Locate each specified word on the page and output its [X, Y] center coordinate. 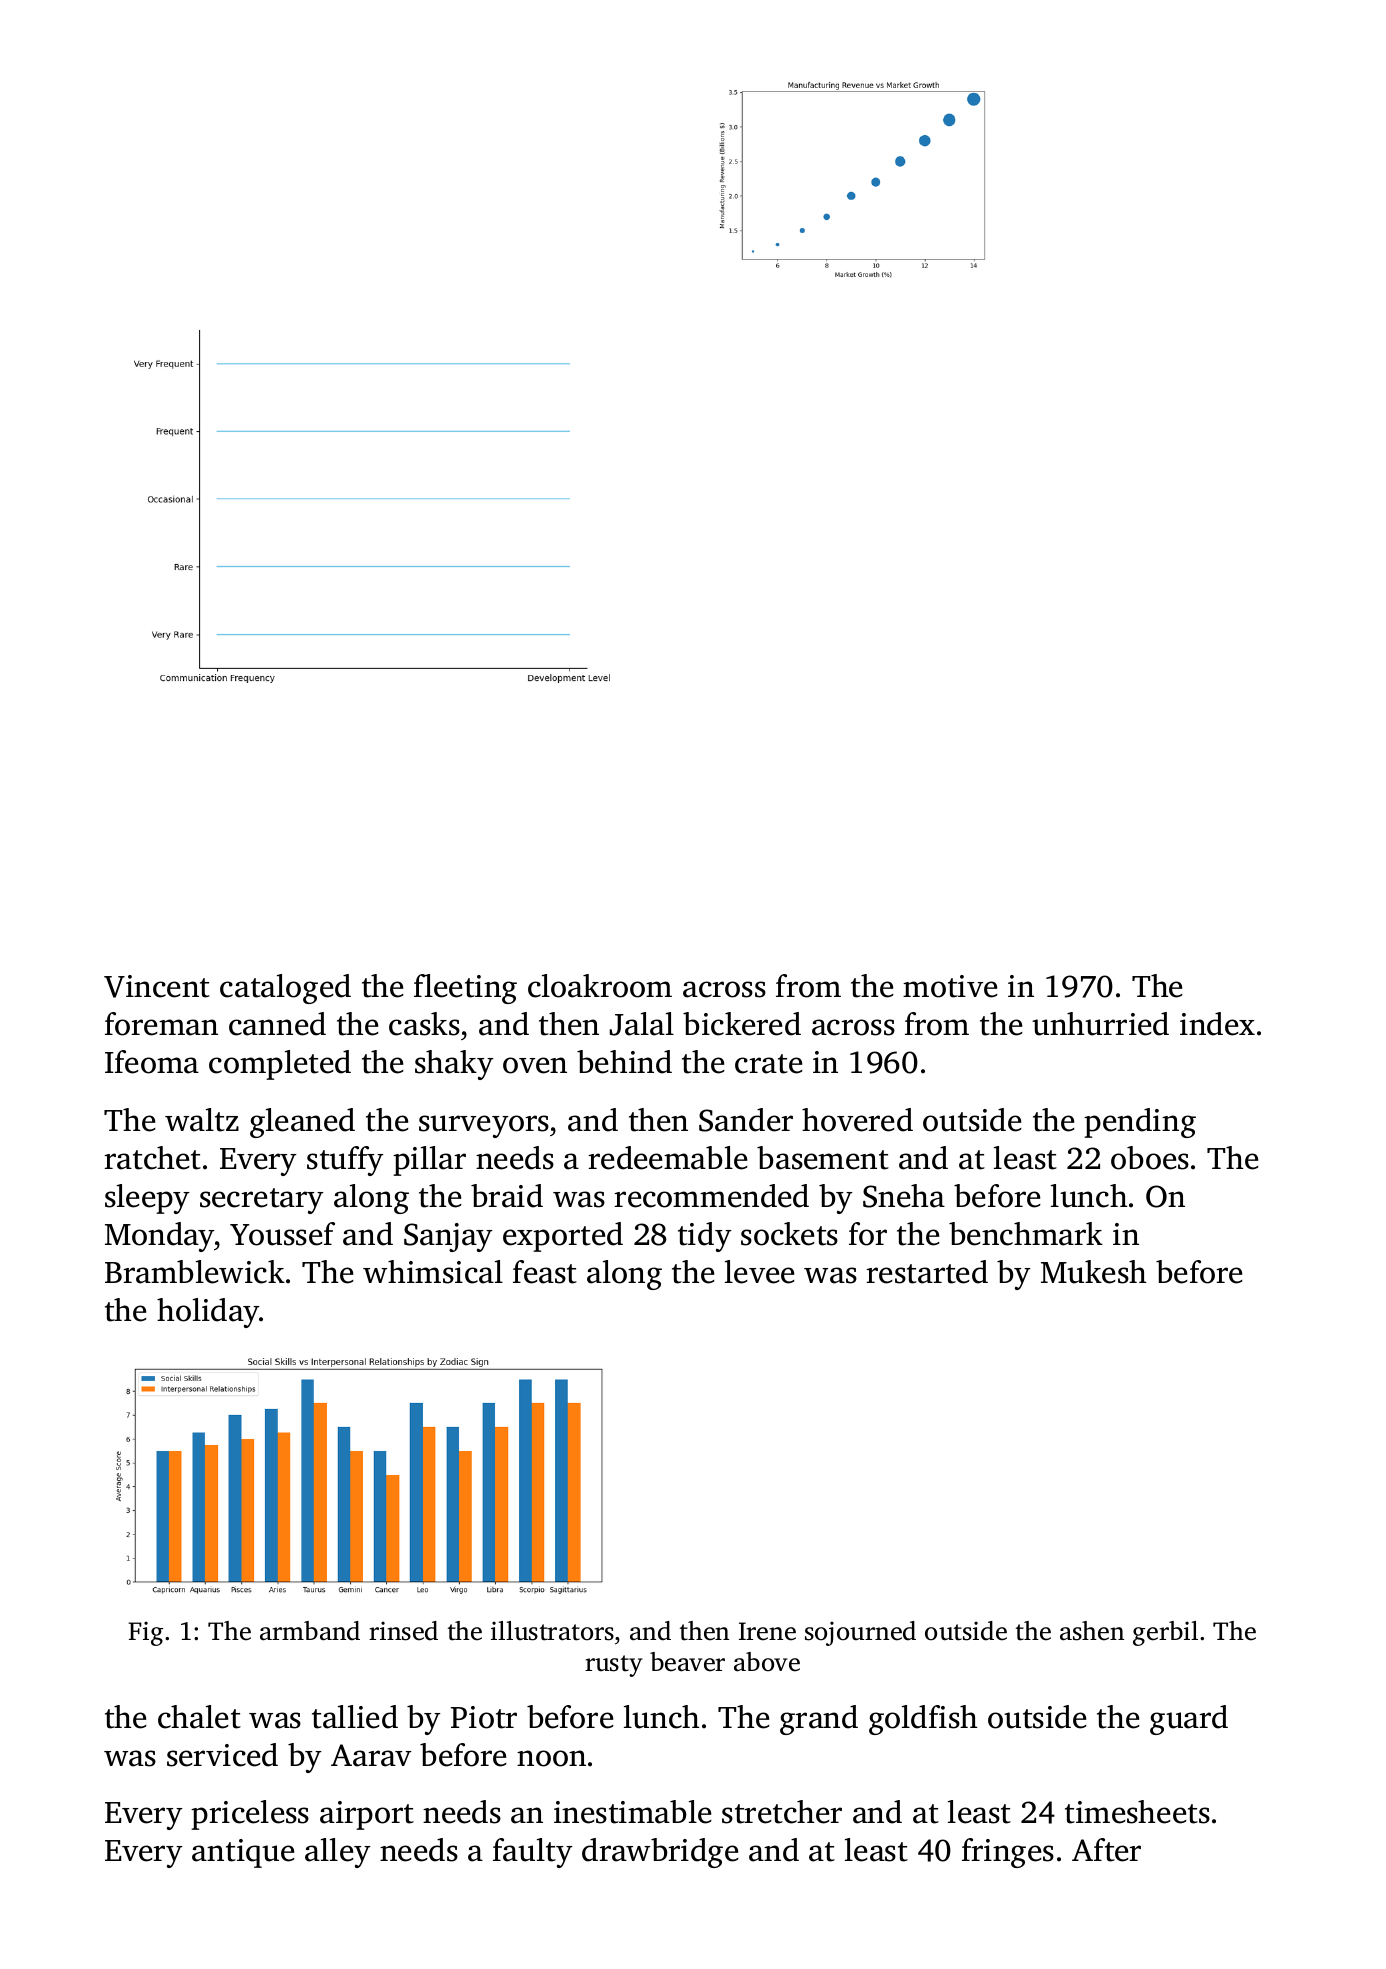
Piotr [484, 1717]
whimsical [433, 1272]
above [767, 1662]
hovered [857, 1120]
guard [1189, 1720]
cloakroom [600, 986]
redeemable [668, 1158]
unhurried [1100, 1024]
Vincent [157, 986]
